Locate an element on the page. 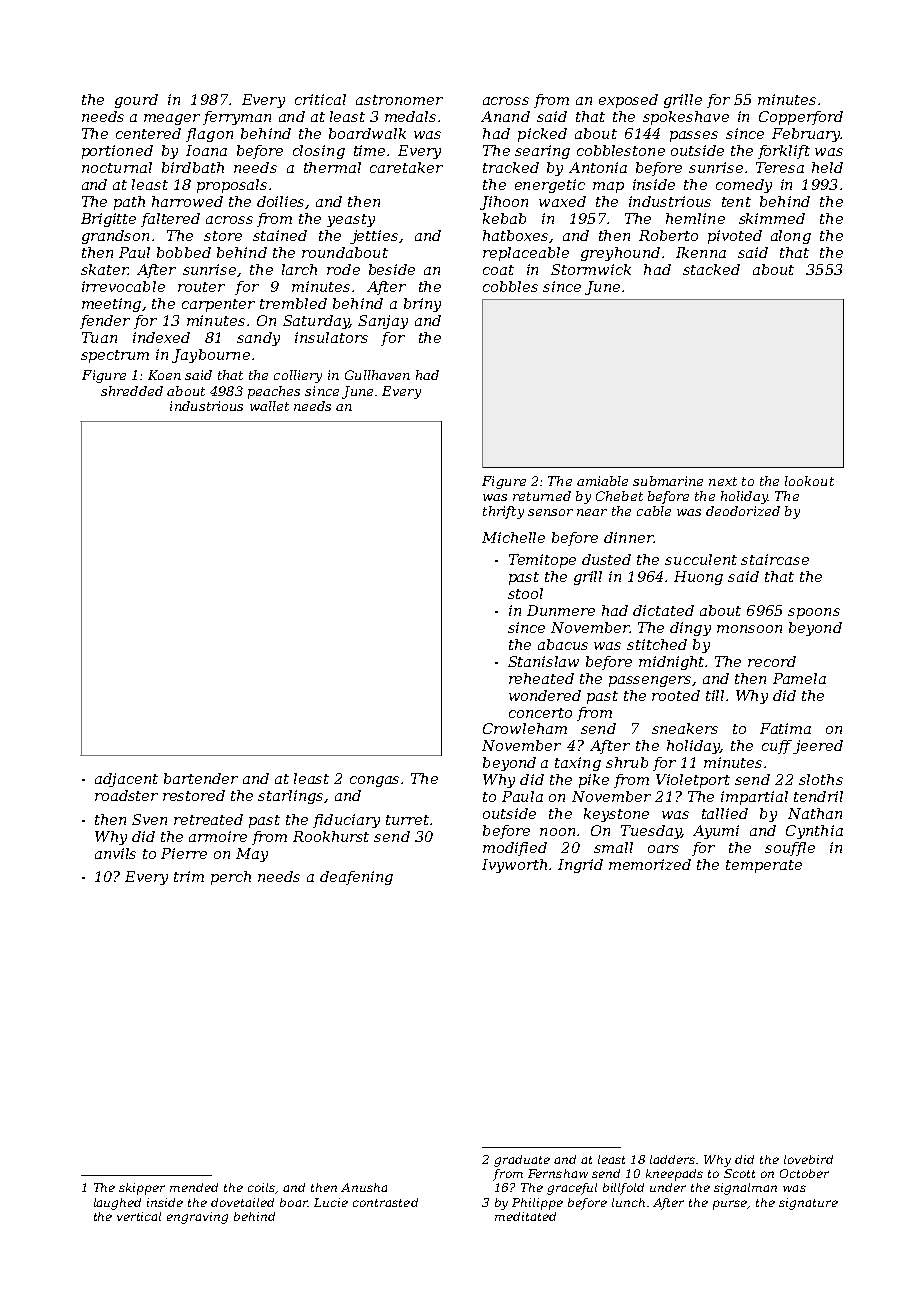 Image resolution: width=924 pixels, height=1308 pixels. forklift is located at coordinates (784, 152).
